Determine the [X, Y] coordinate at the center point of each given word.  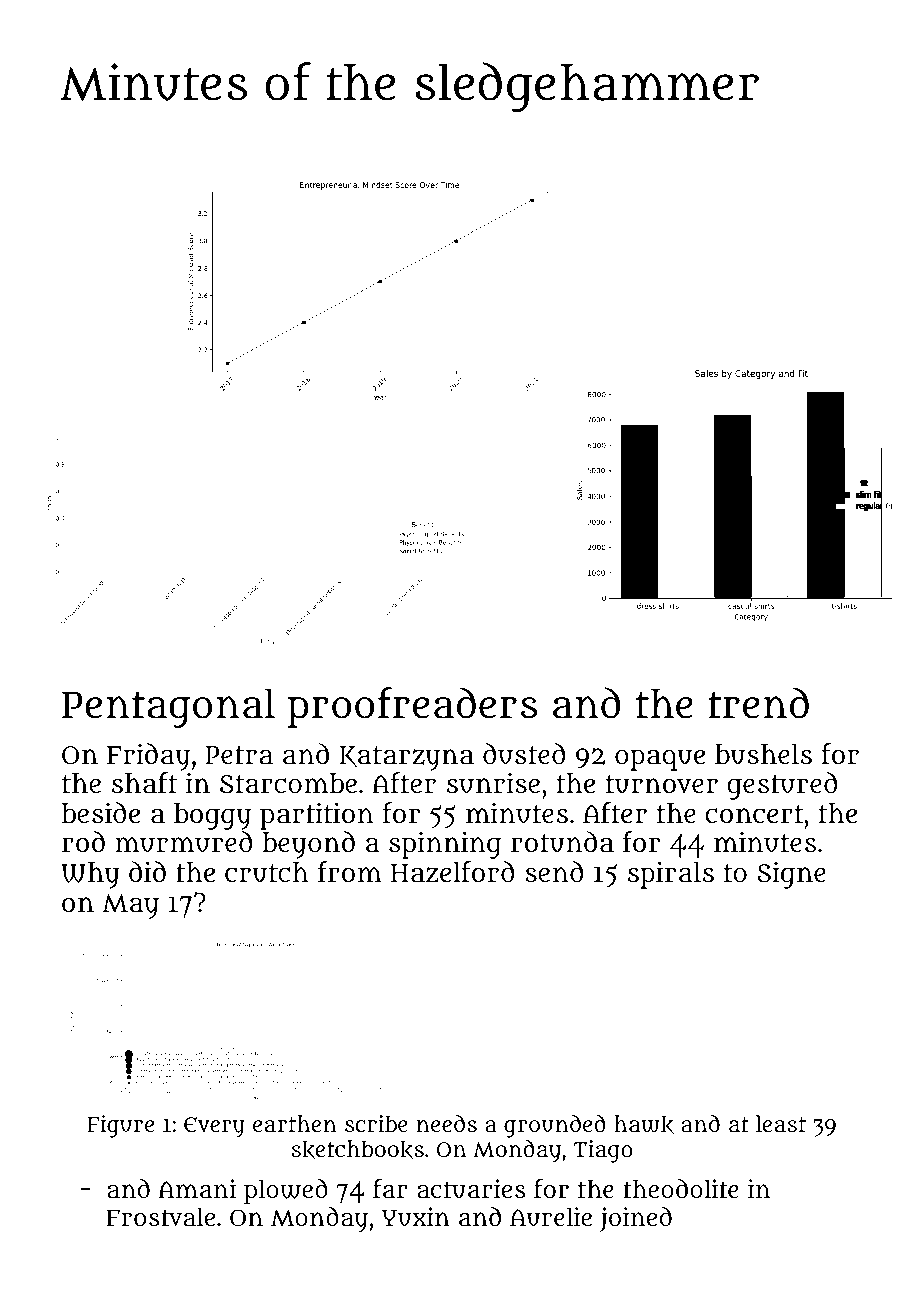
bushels [763, 754]
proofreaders [412, 707]
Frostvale [160, 1217]
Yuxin [416, 1217]
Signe [791, 875]
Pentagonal [168, 708]
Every [214, 1127]
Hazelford [452, 872]
